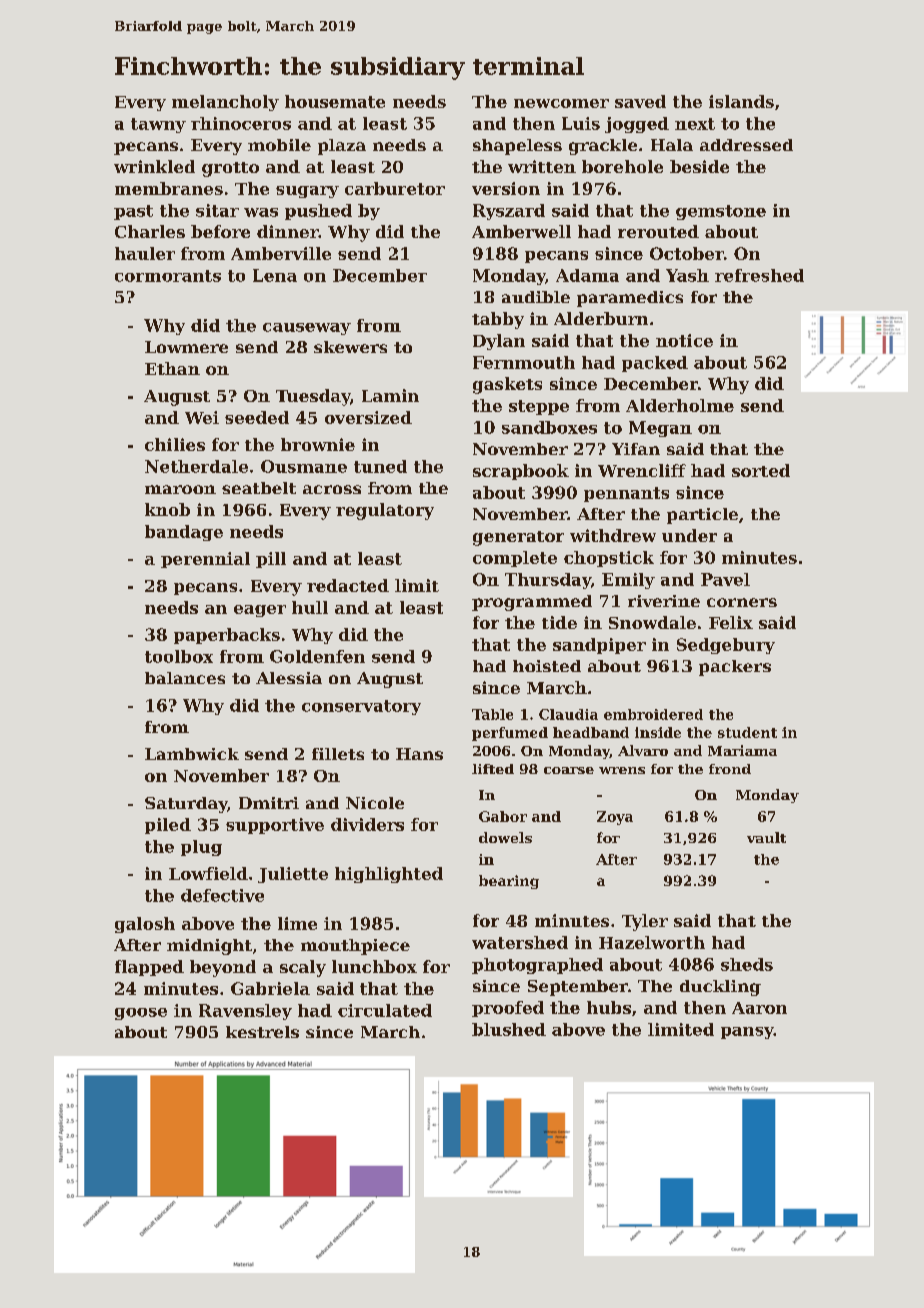 Image resolution: width=924 pixels, height=1308 pixels. Describe the element at coordinates (172, 368) in the screenshot. I see `Ethan` at that location.
